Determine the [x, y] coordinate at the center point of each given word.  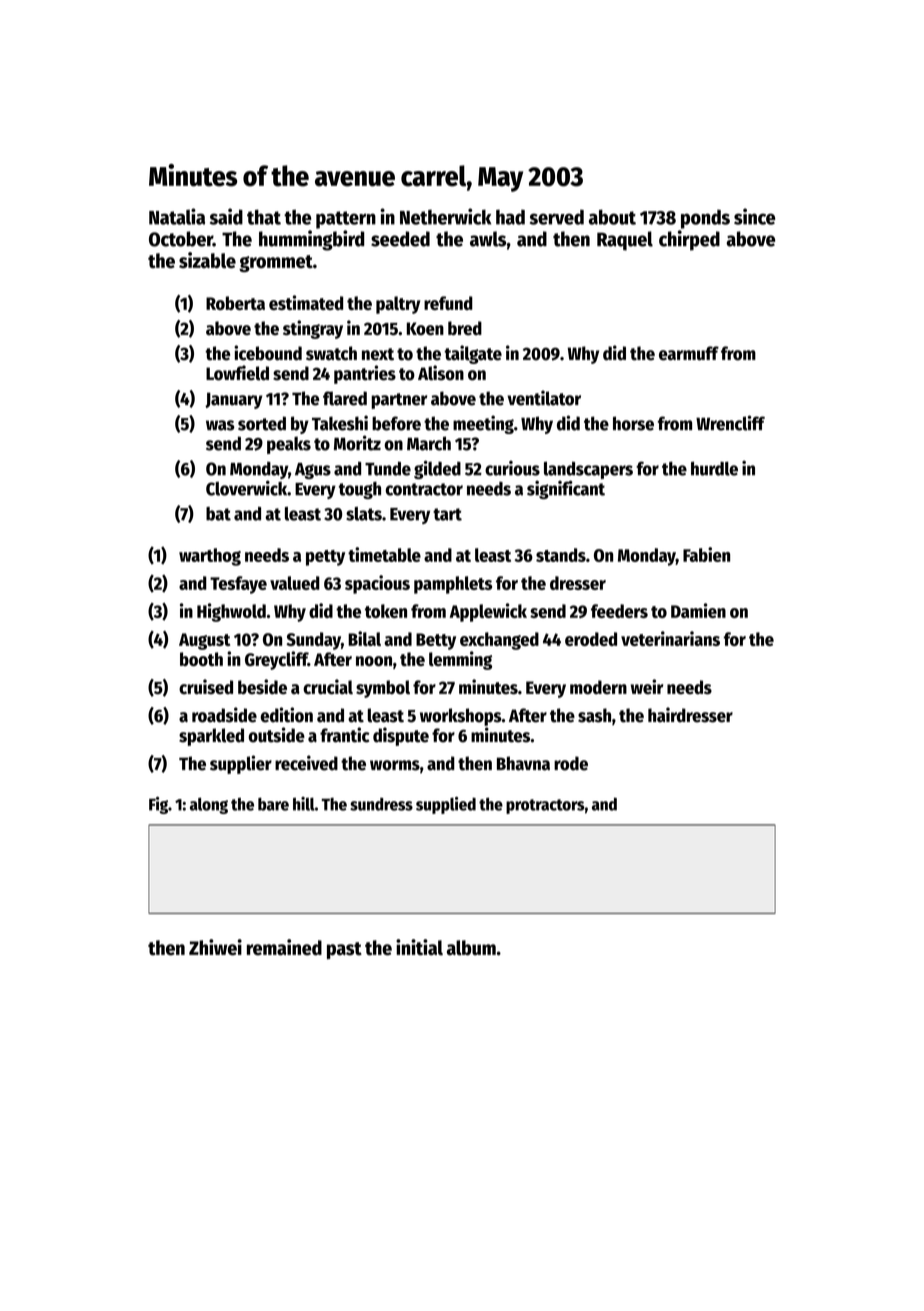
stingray [313, 329]
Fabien [706, 554]
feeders [619, 611]
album [471, 948]
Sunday [313, 641]
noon [374, 661]
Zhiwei [215, 947]
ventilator [544, 398]
